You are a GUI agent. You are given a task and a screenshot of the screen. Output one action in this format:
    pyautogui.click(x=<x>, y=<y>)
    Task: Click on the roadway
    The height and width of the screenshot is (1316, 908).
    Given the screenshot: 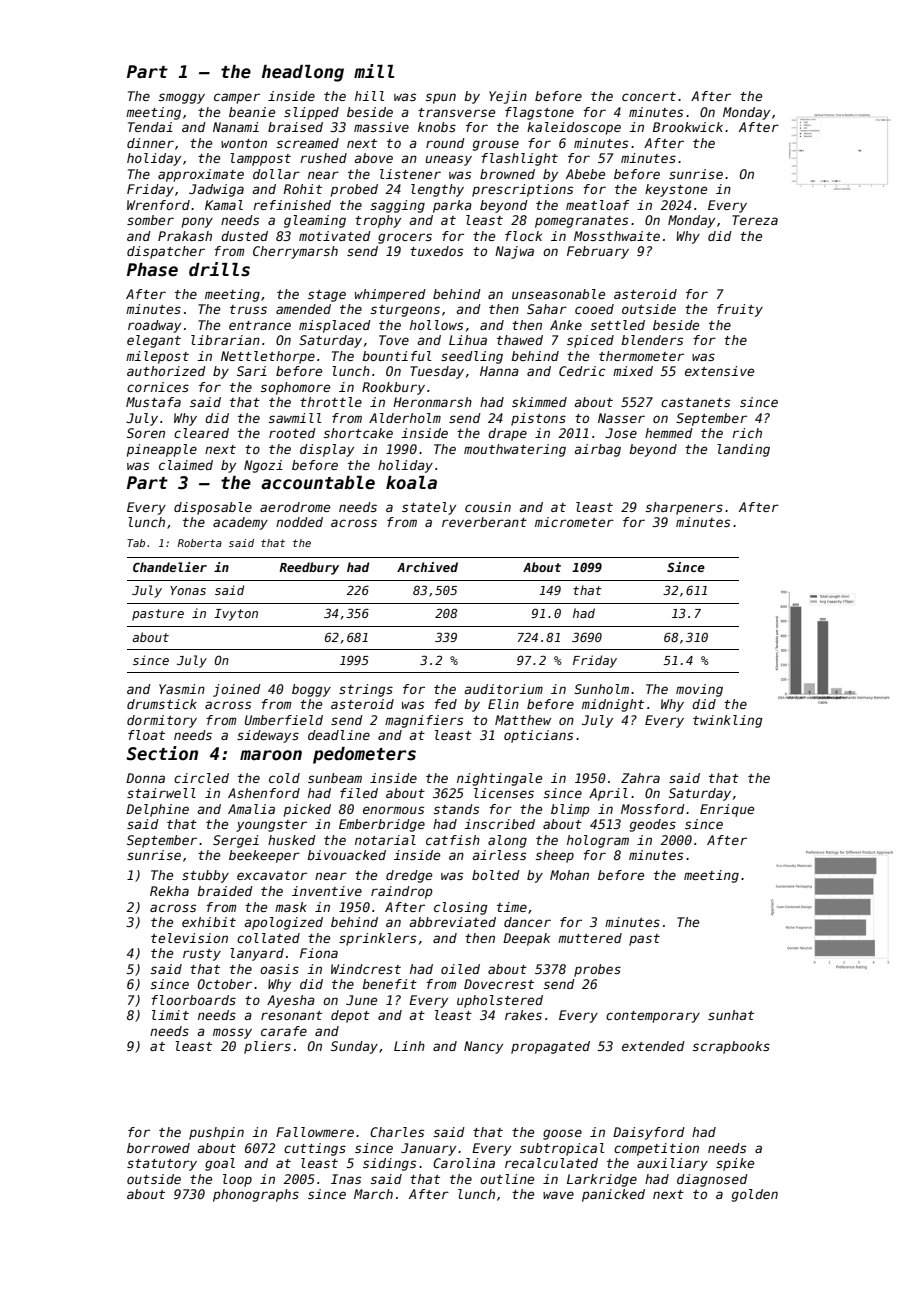 What is the action you would take?
    pyautogui.click(x=154, y=326)
